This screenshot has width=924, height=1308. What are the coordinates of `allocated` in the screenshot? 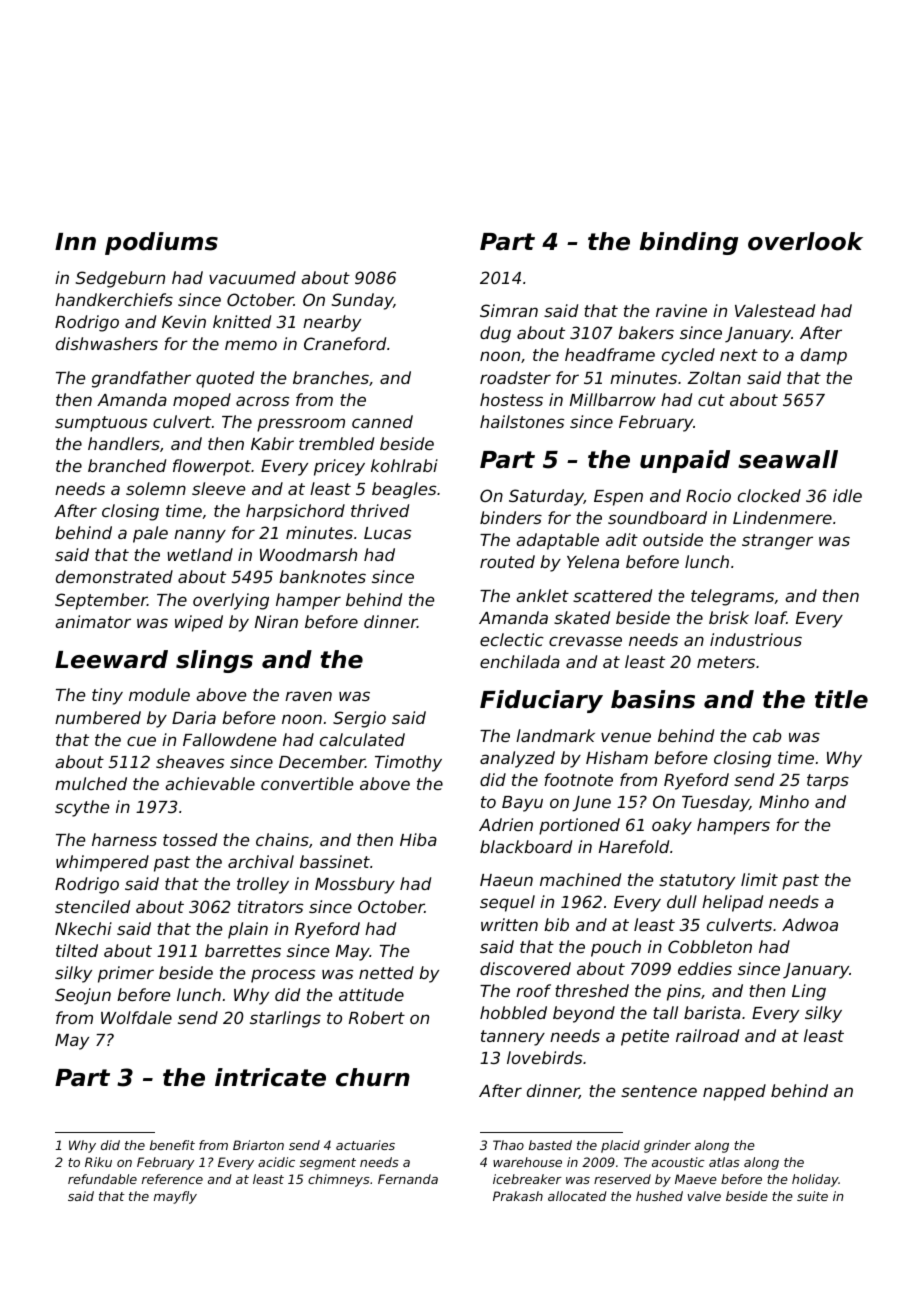 It's located at (577, 1196).
